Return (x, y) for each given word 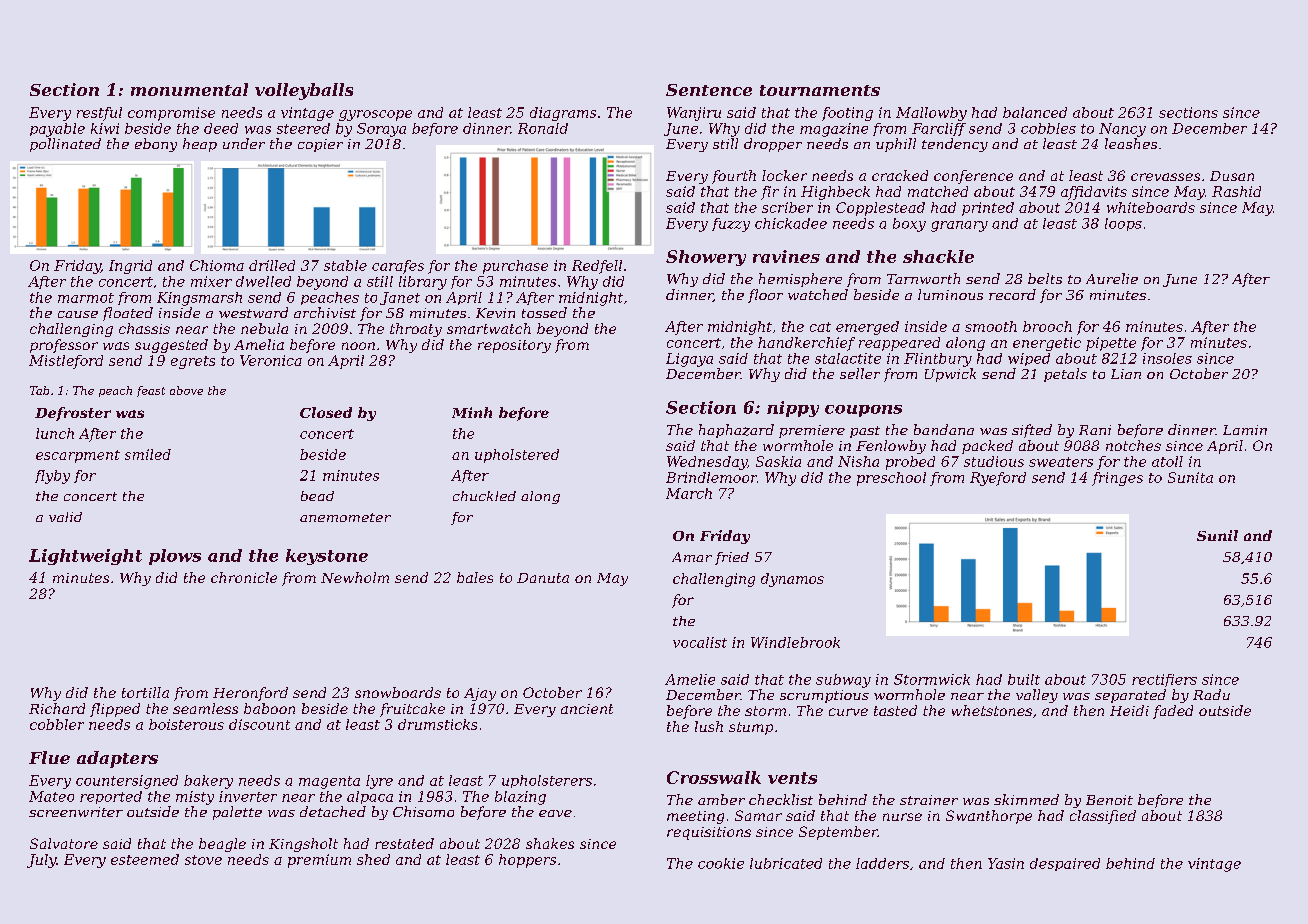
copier (320, 145)
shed (373, 859)
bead (317, 496)
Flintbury (938, 360)
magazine (834, 130)
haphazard (736, 431)
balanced (1035, 112)
